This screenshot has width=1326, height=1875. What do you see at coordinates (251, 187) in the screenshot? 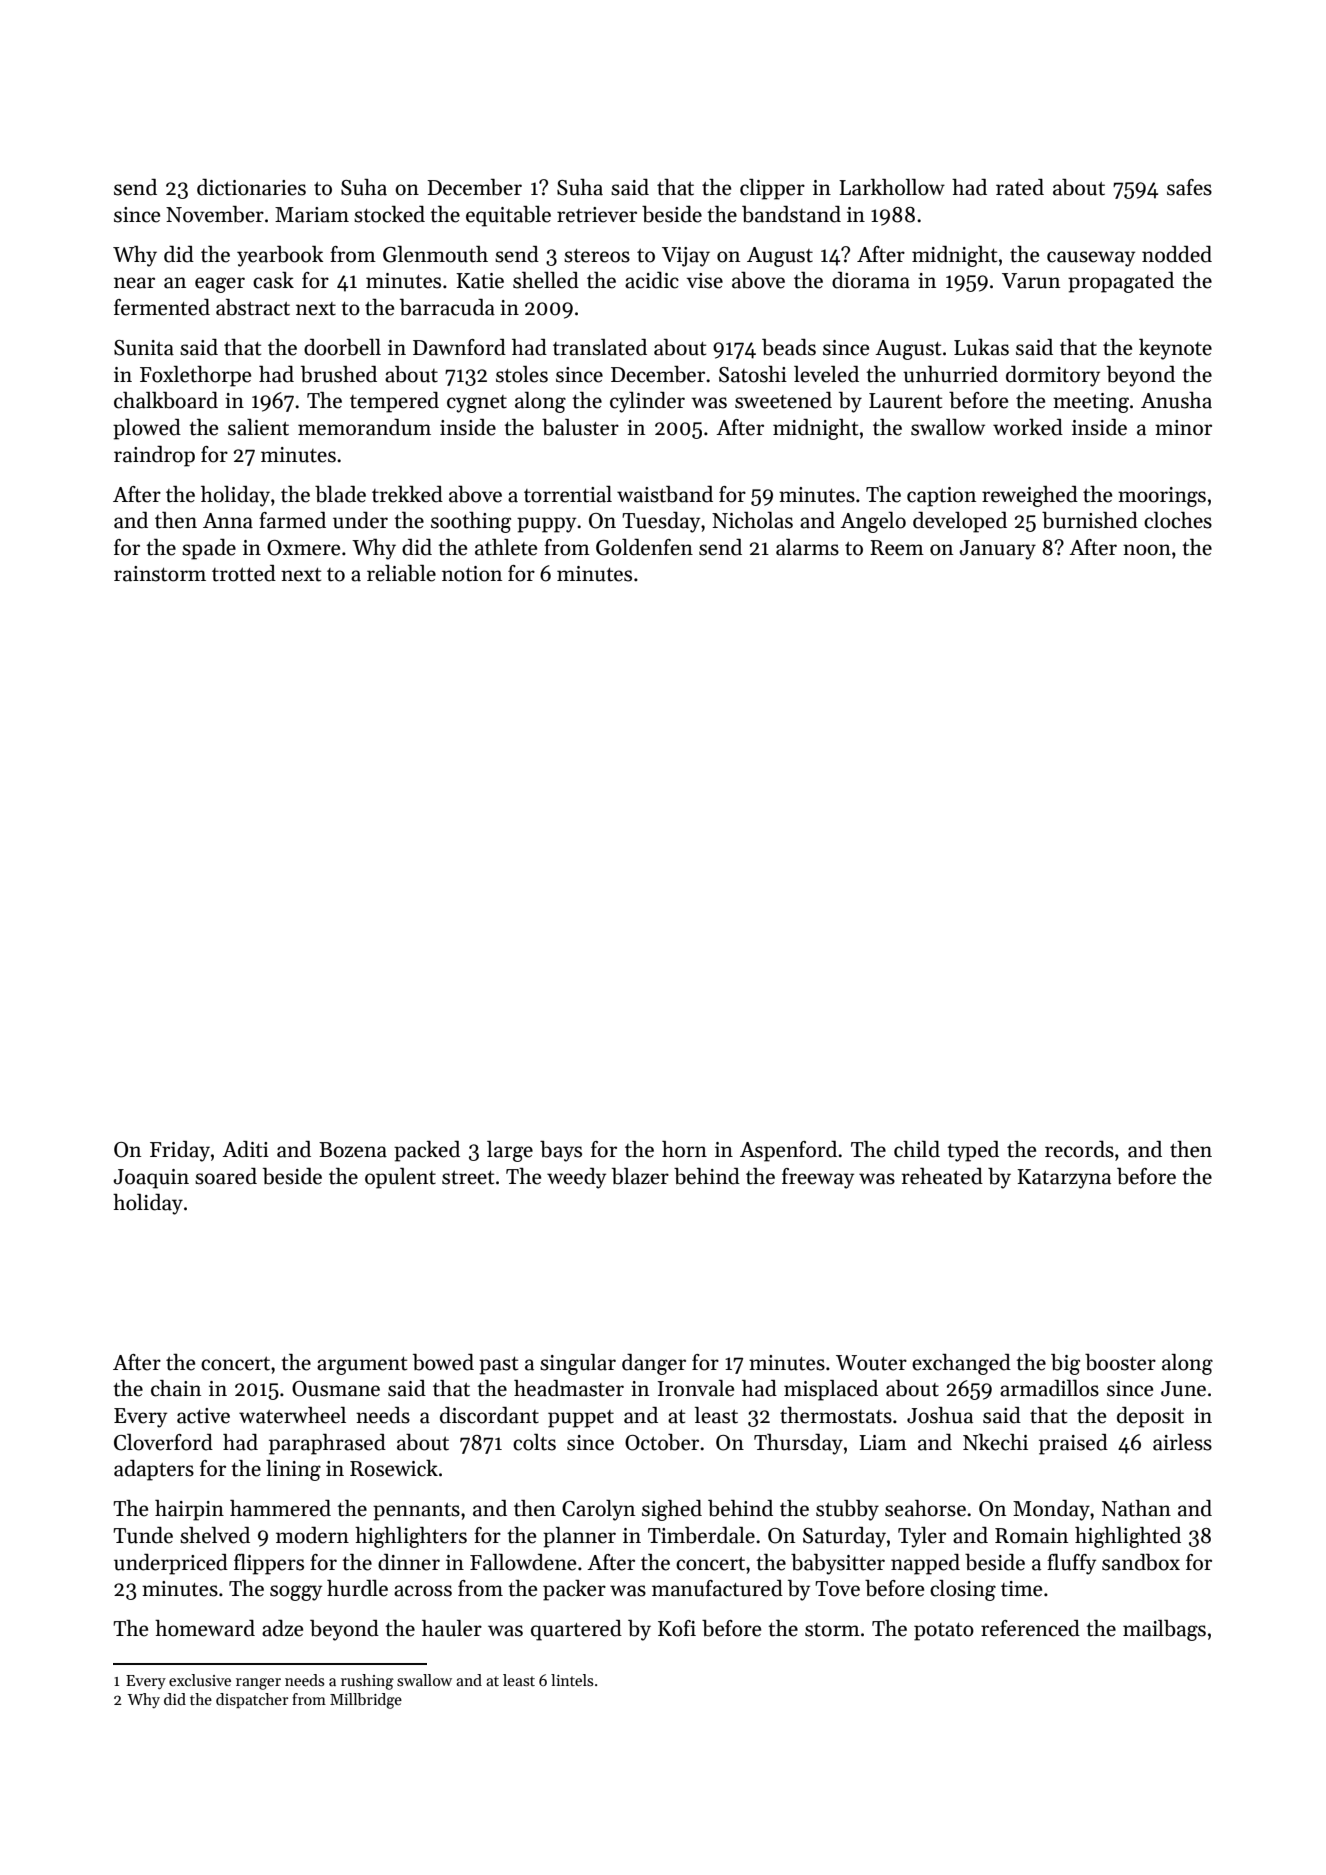
I see `dictionaries` at bounding box center [251, 187].
